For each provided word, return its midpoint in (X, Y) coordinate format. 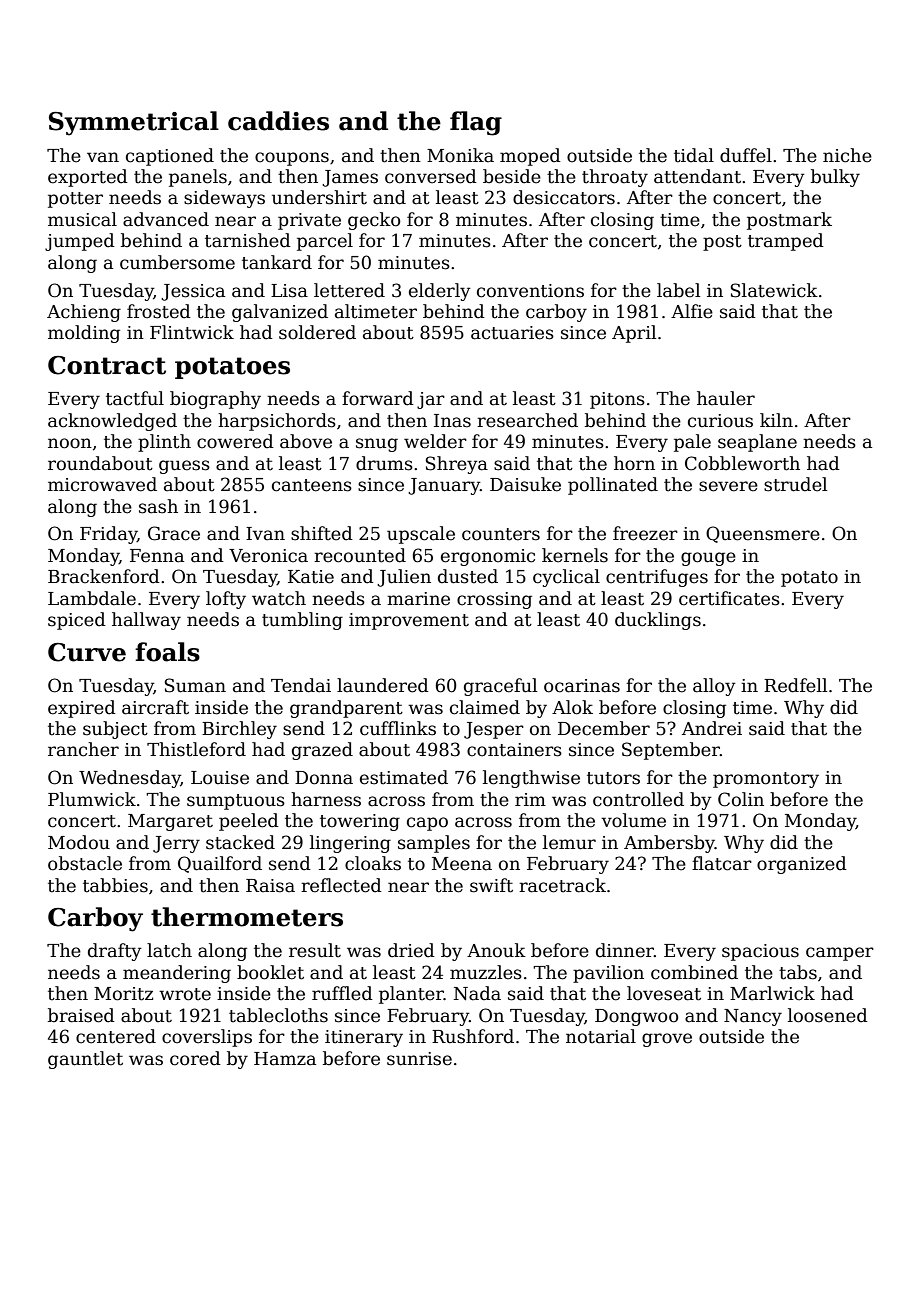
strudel (795, 484)
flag (476, 123)
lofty (226, 600)
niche (847, 155)
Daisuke (525, 484)
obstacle (85, 863)
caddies (278, 121)
